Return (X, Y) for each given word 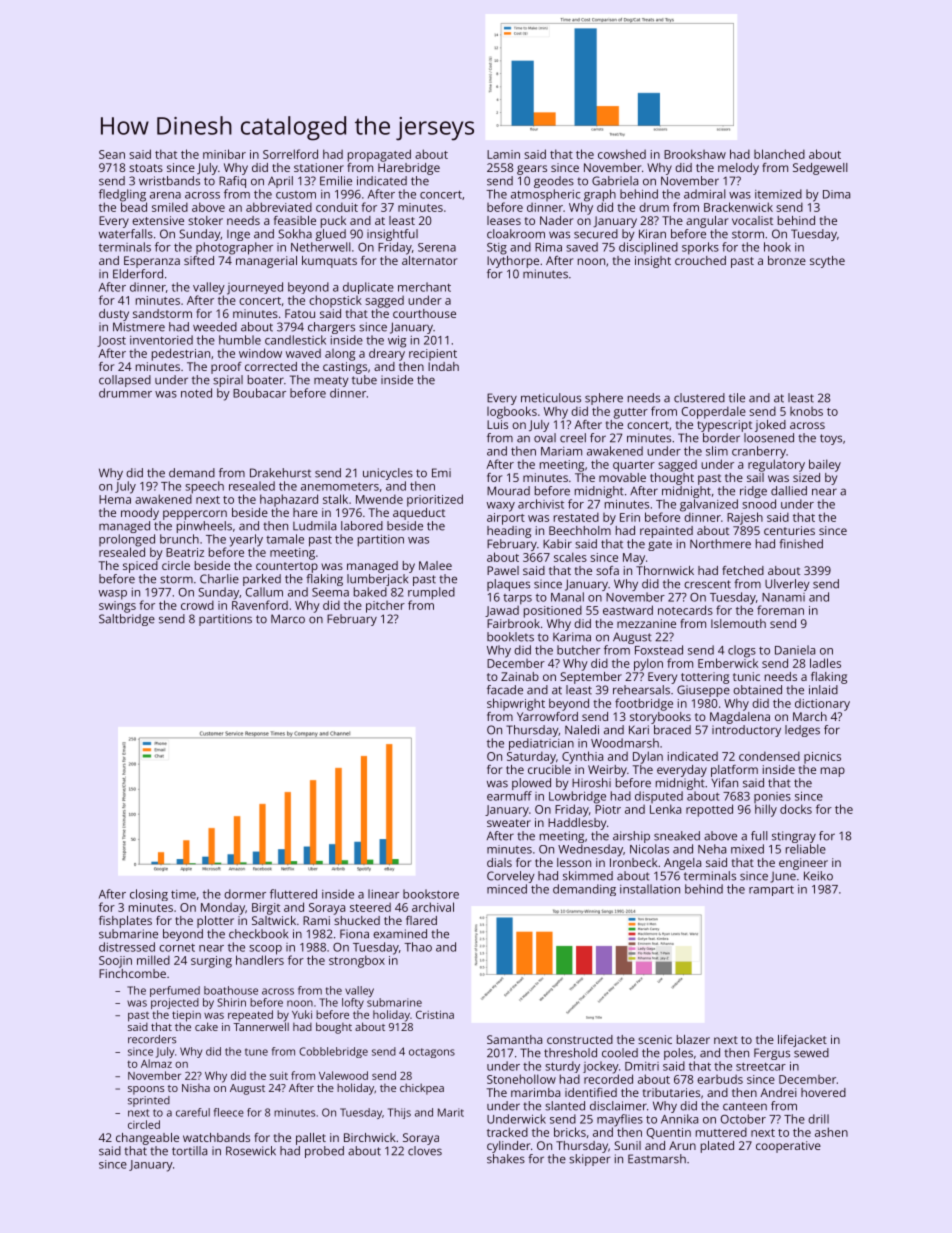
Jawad (502, 611)
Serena (437, 247)
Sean (112, 154)
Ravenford (260, 605)
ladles (825, 663)
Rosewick (251, 1151)
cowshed (622, 154)
